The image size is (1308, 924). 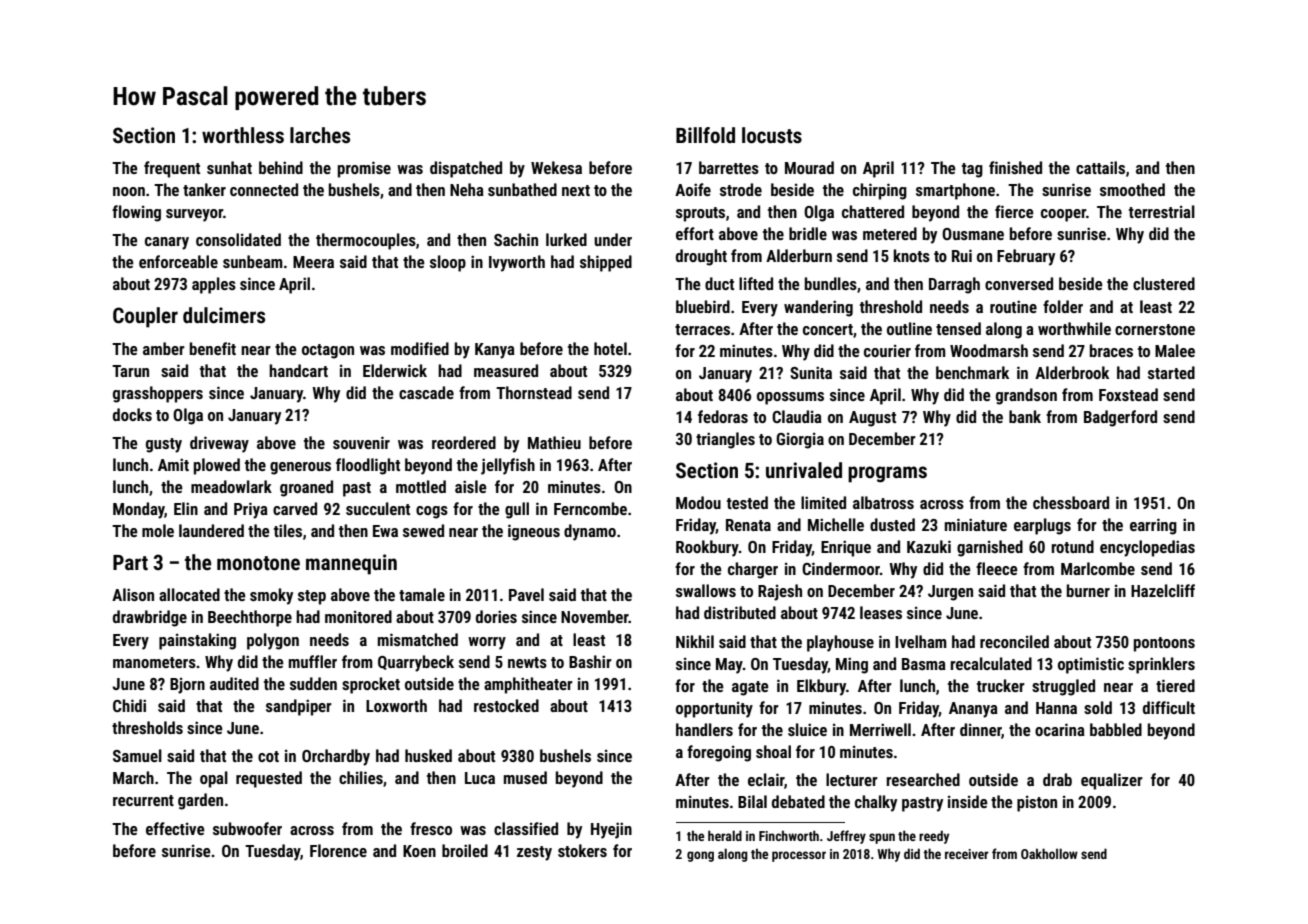 What do you see at coordinates (336, 757) in the screenshot?
I see `Orchardby` at bounding box center [336, 757].
